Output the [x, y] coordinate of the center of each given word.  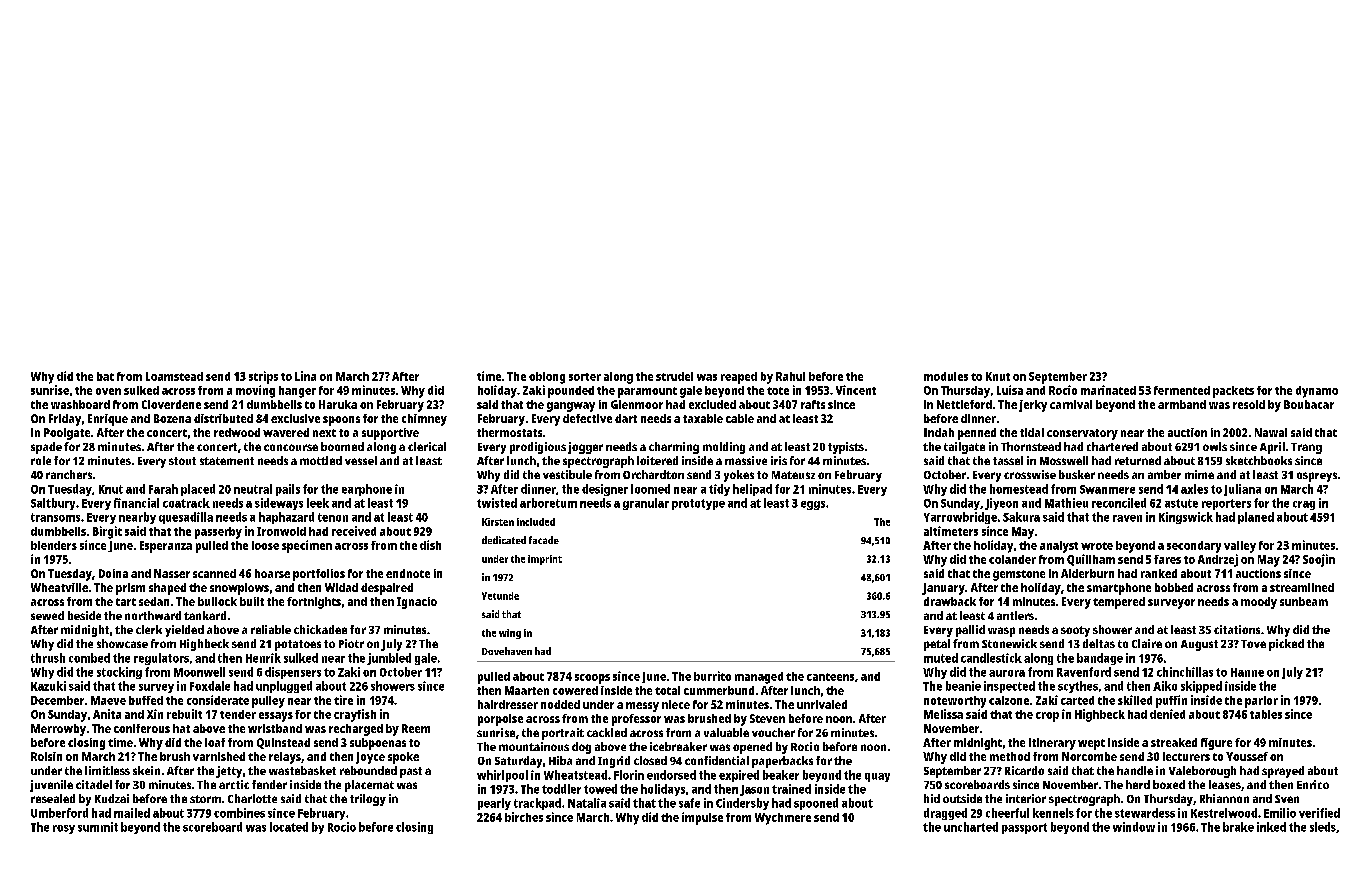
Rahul [790, 376]
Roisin [46, 756]
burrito [712, 676]
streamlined [1302, 587]
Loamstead [174, 376]
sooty [1075, 631]
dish [430, 545]
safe [689, 803]
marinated [1108, 390]
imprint [545, 560]
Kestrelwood [1224, 813]
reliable [271, 629]
